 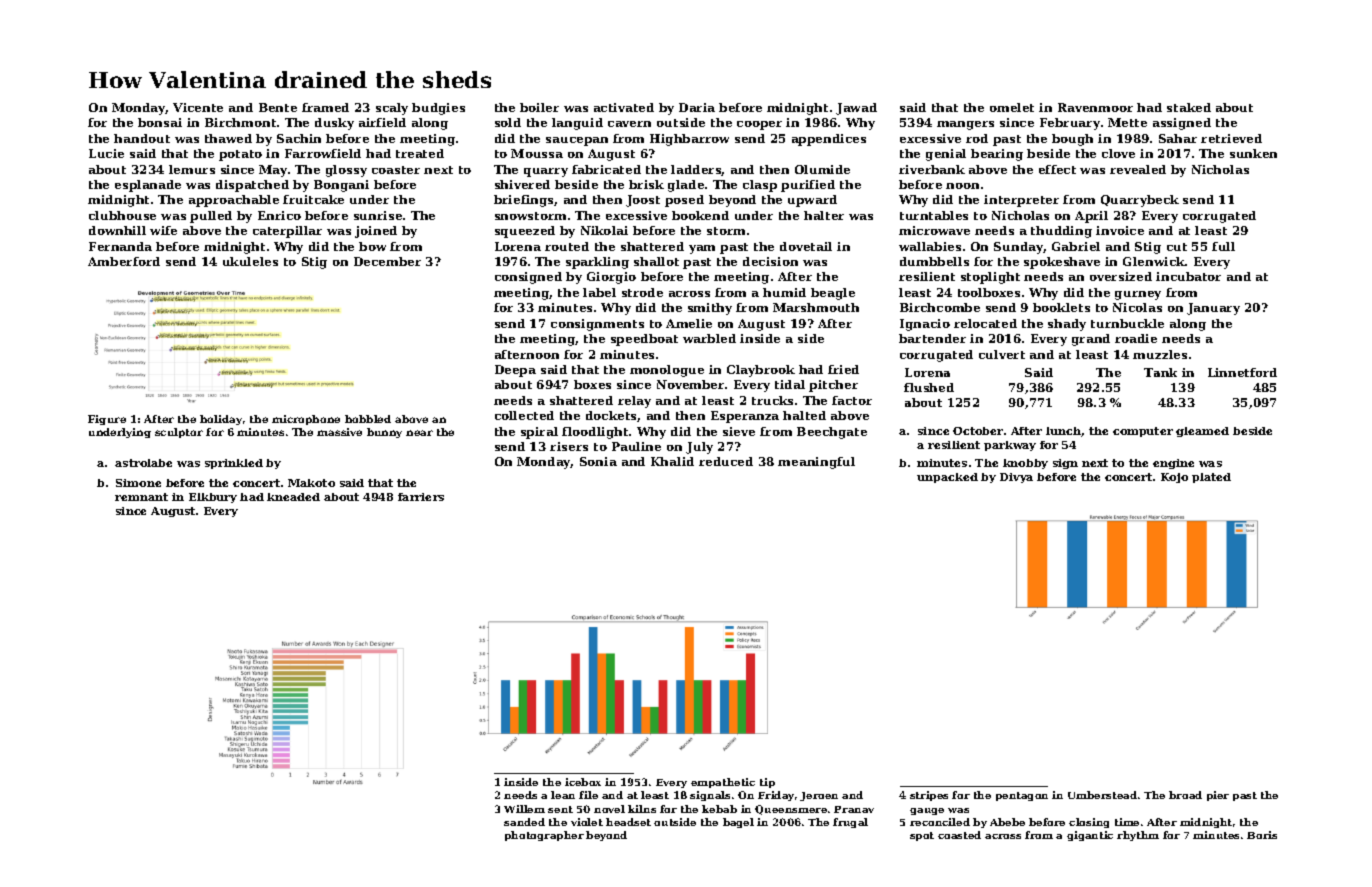 I want to click on farriers, so click(x=421, y=497).
